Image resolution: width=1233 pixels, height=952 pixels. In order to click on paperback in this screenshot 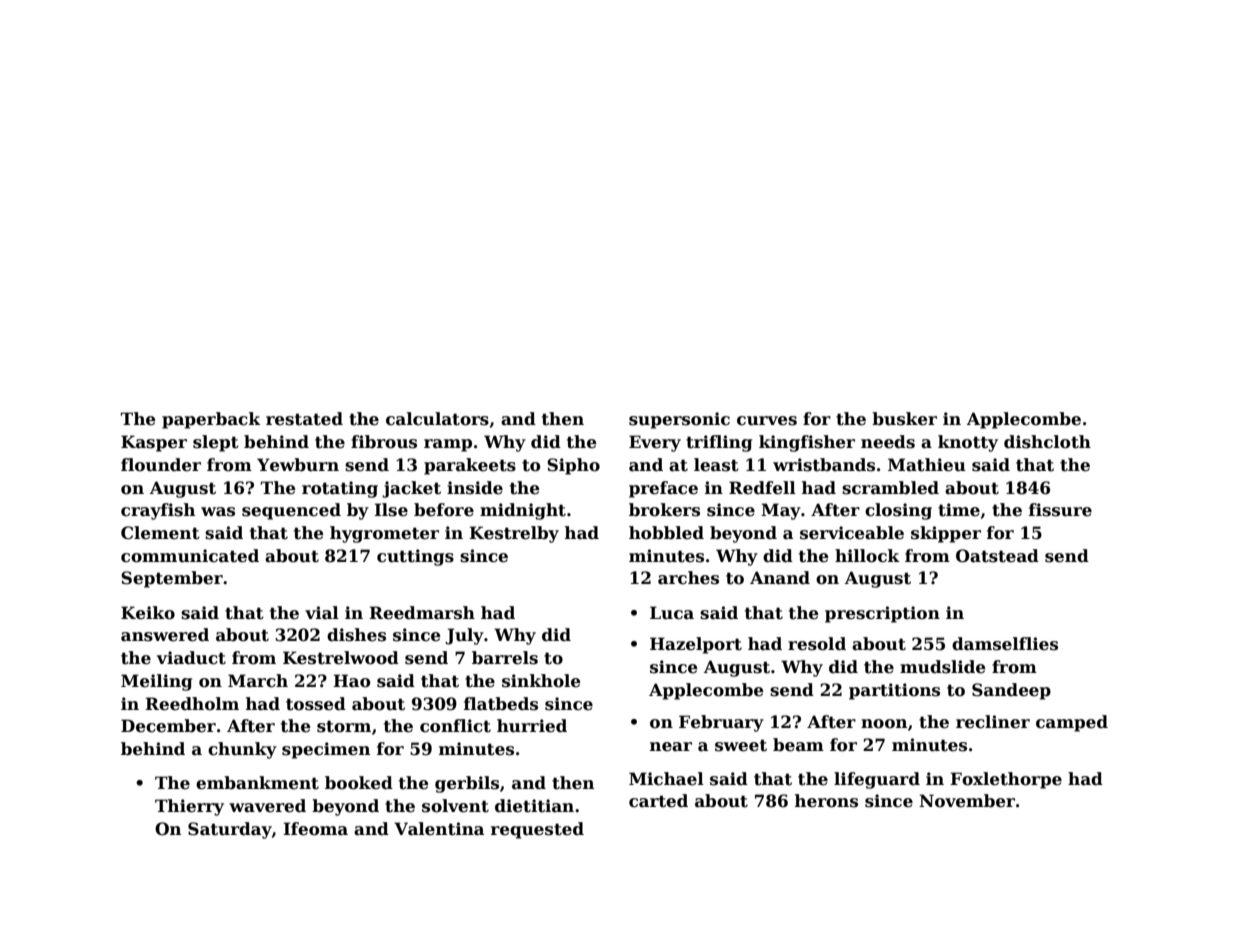, I will do `click(211, 420)`.
